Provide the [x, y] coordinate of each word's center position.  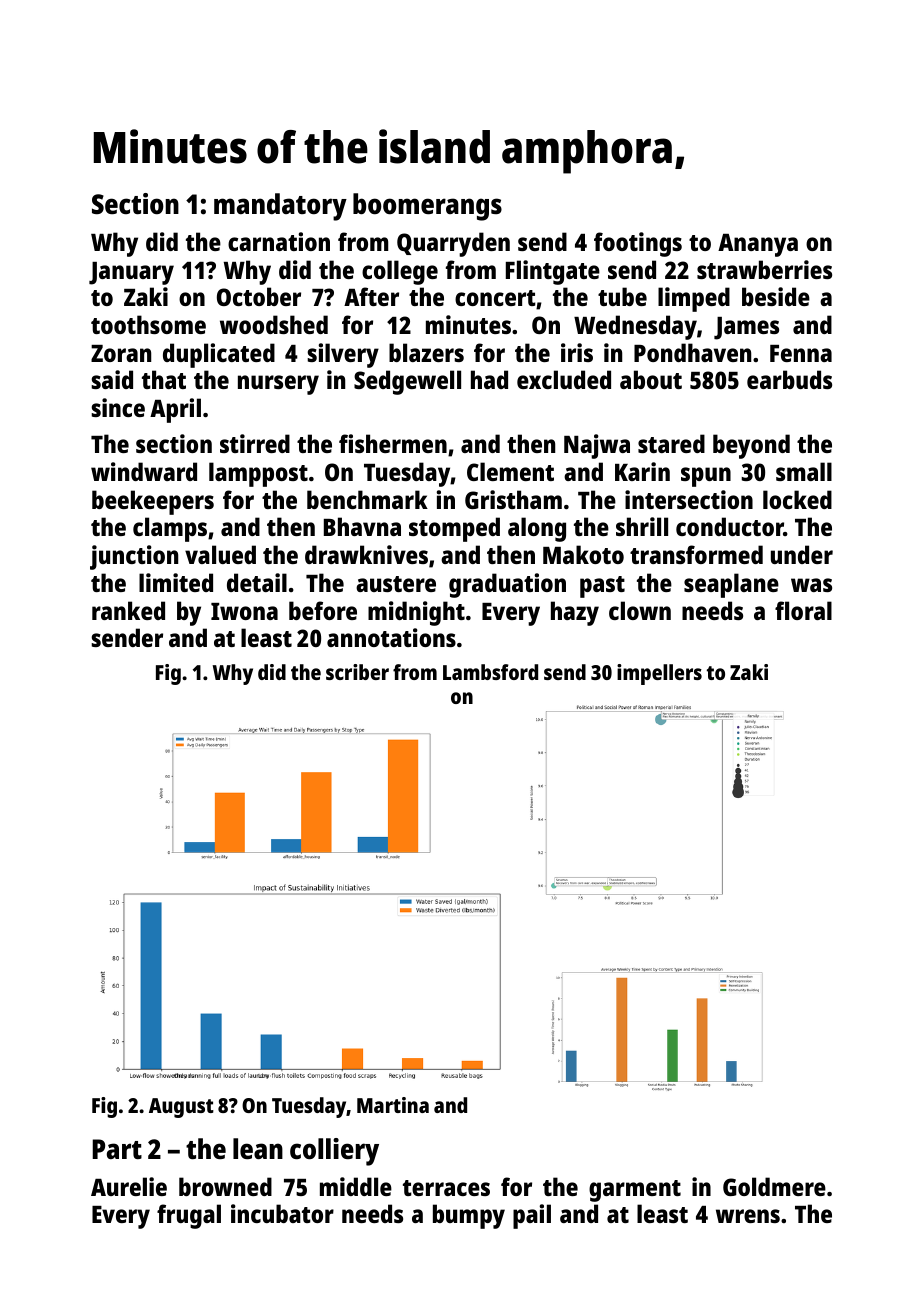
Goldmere [774, 1186]
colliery [334, 1152]
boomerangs [427, 207]
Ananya [758, 245]
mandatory [280, 207]
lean [258, 1149]
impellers [659, 674]
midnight [416, 613]
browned [225, 1186]
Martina [393, 1105]
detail [257, 582]
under [802, 554]
